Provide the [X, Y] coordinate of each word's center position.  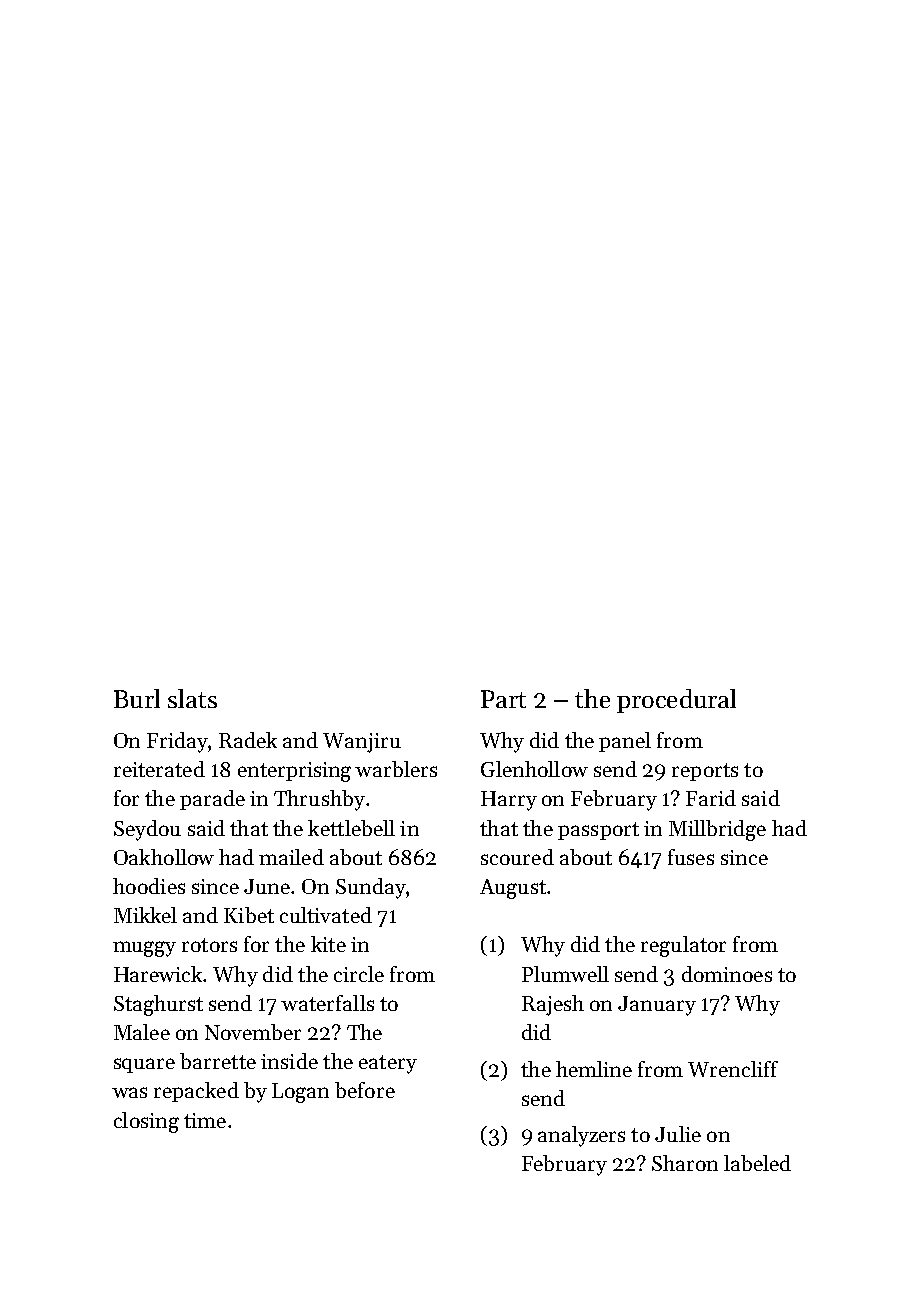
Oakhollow [164, 857]
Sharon [685, 1163]
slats [192, 698]
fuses [691, 857]
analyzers [581, 1136]
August [513, 889]
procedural [676, 701]
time [205, 1120]
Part [503, 699]
